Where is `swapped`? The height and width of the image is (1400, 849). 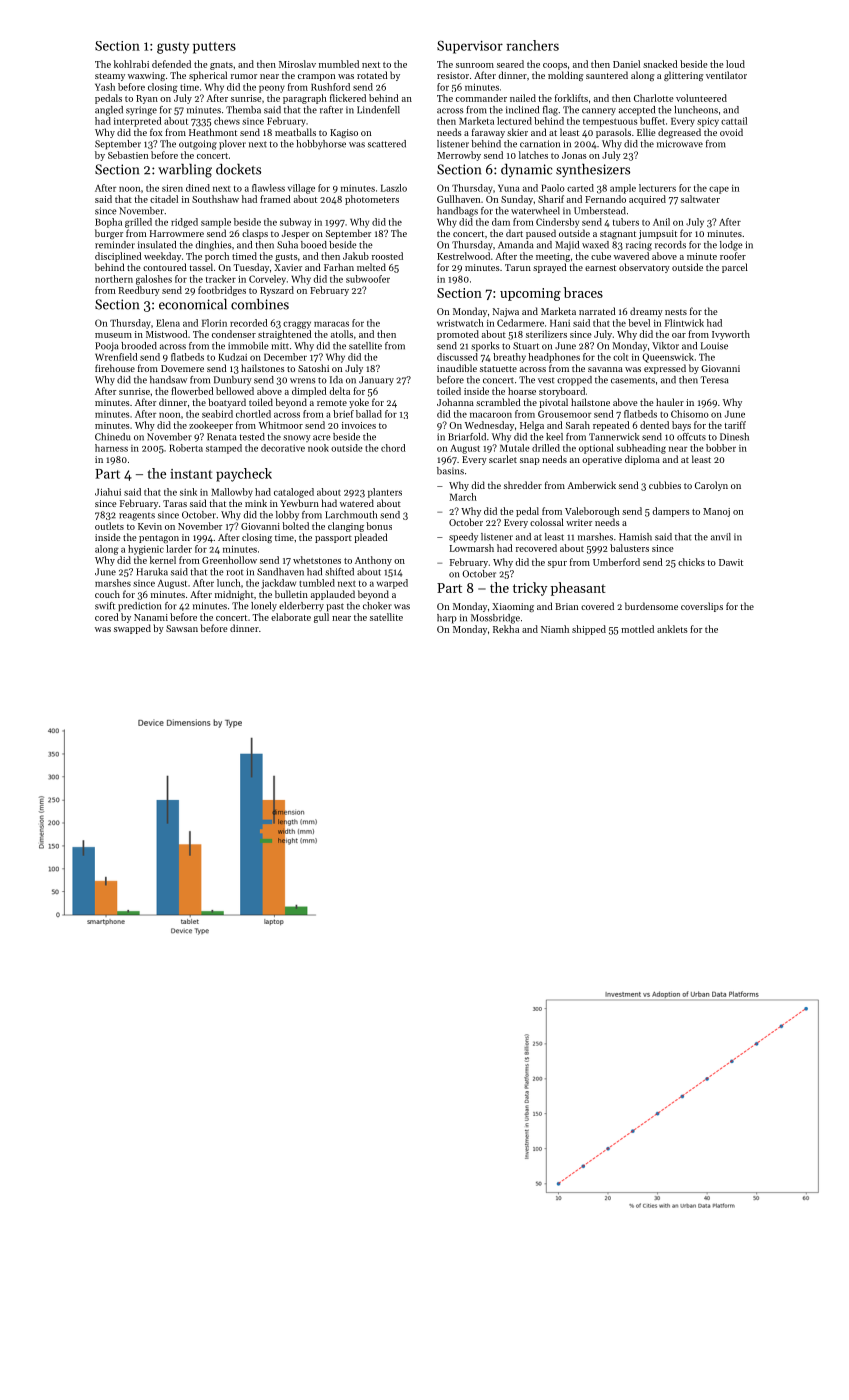 swapped is located at coordinates (132, 629).
